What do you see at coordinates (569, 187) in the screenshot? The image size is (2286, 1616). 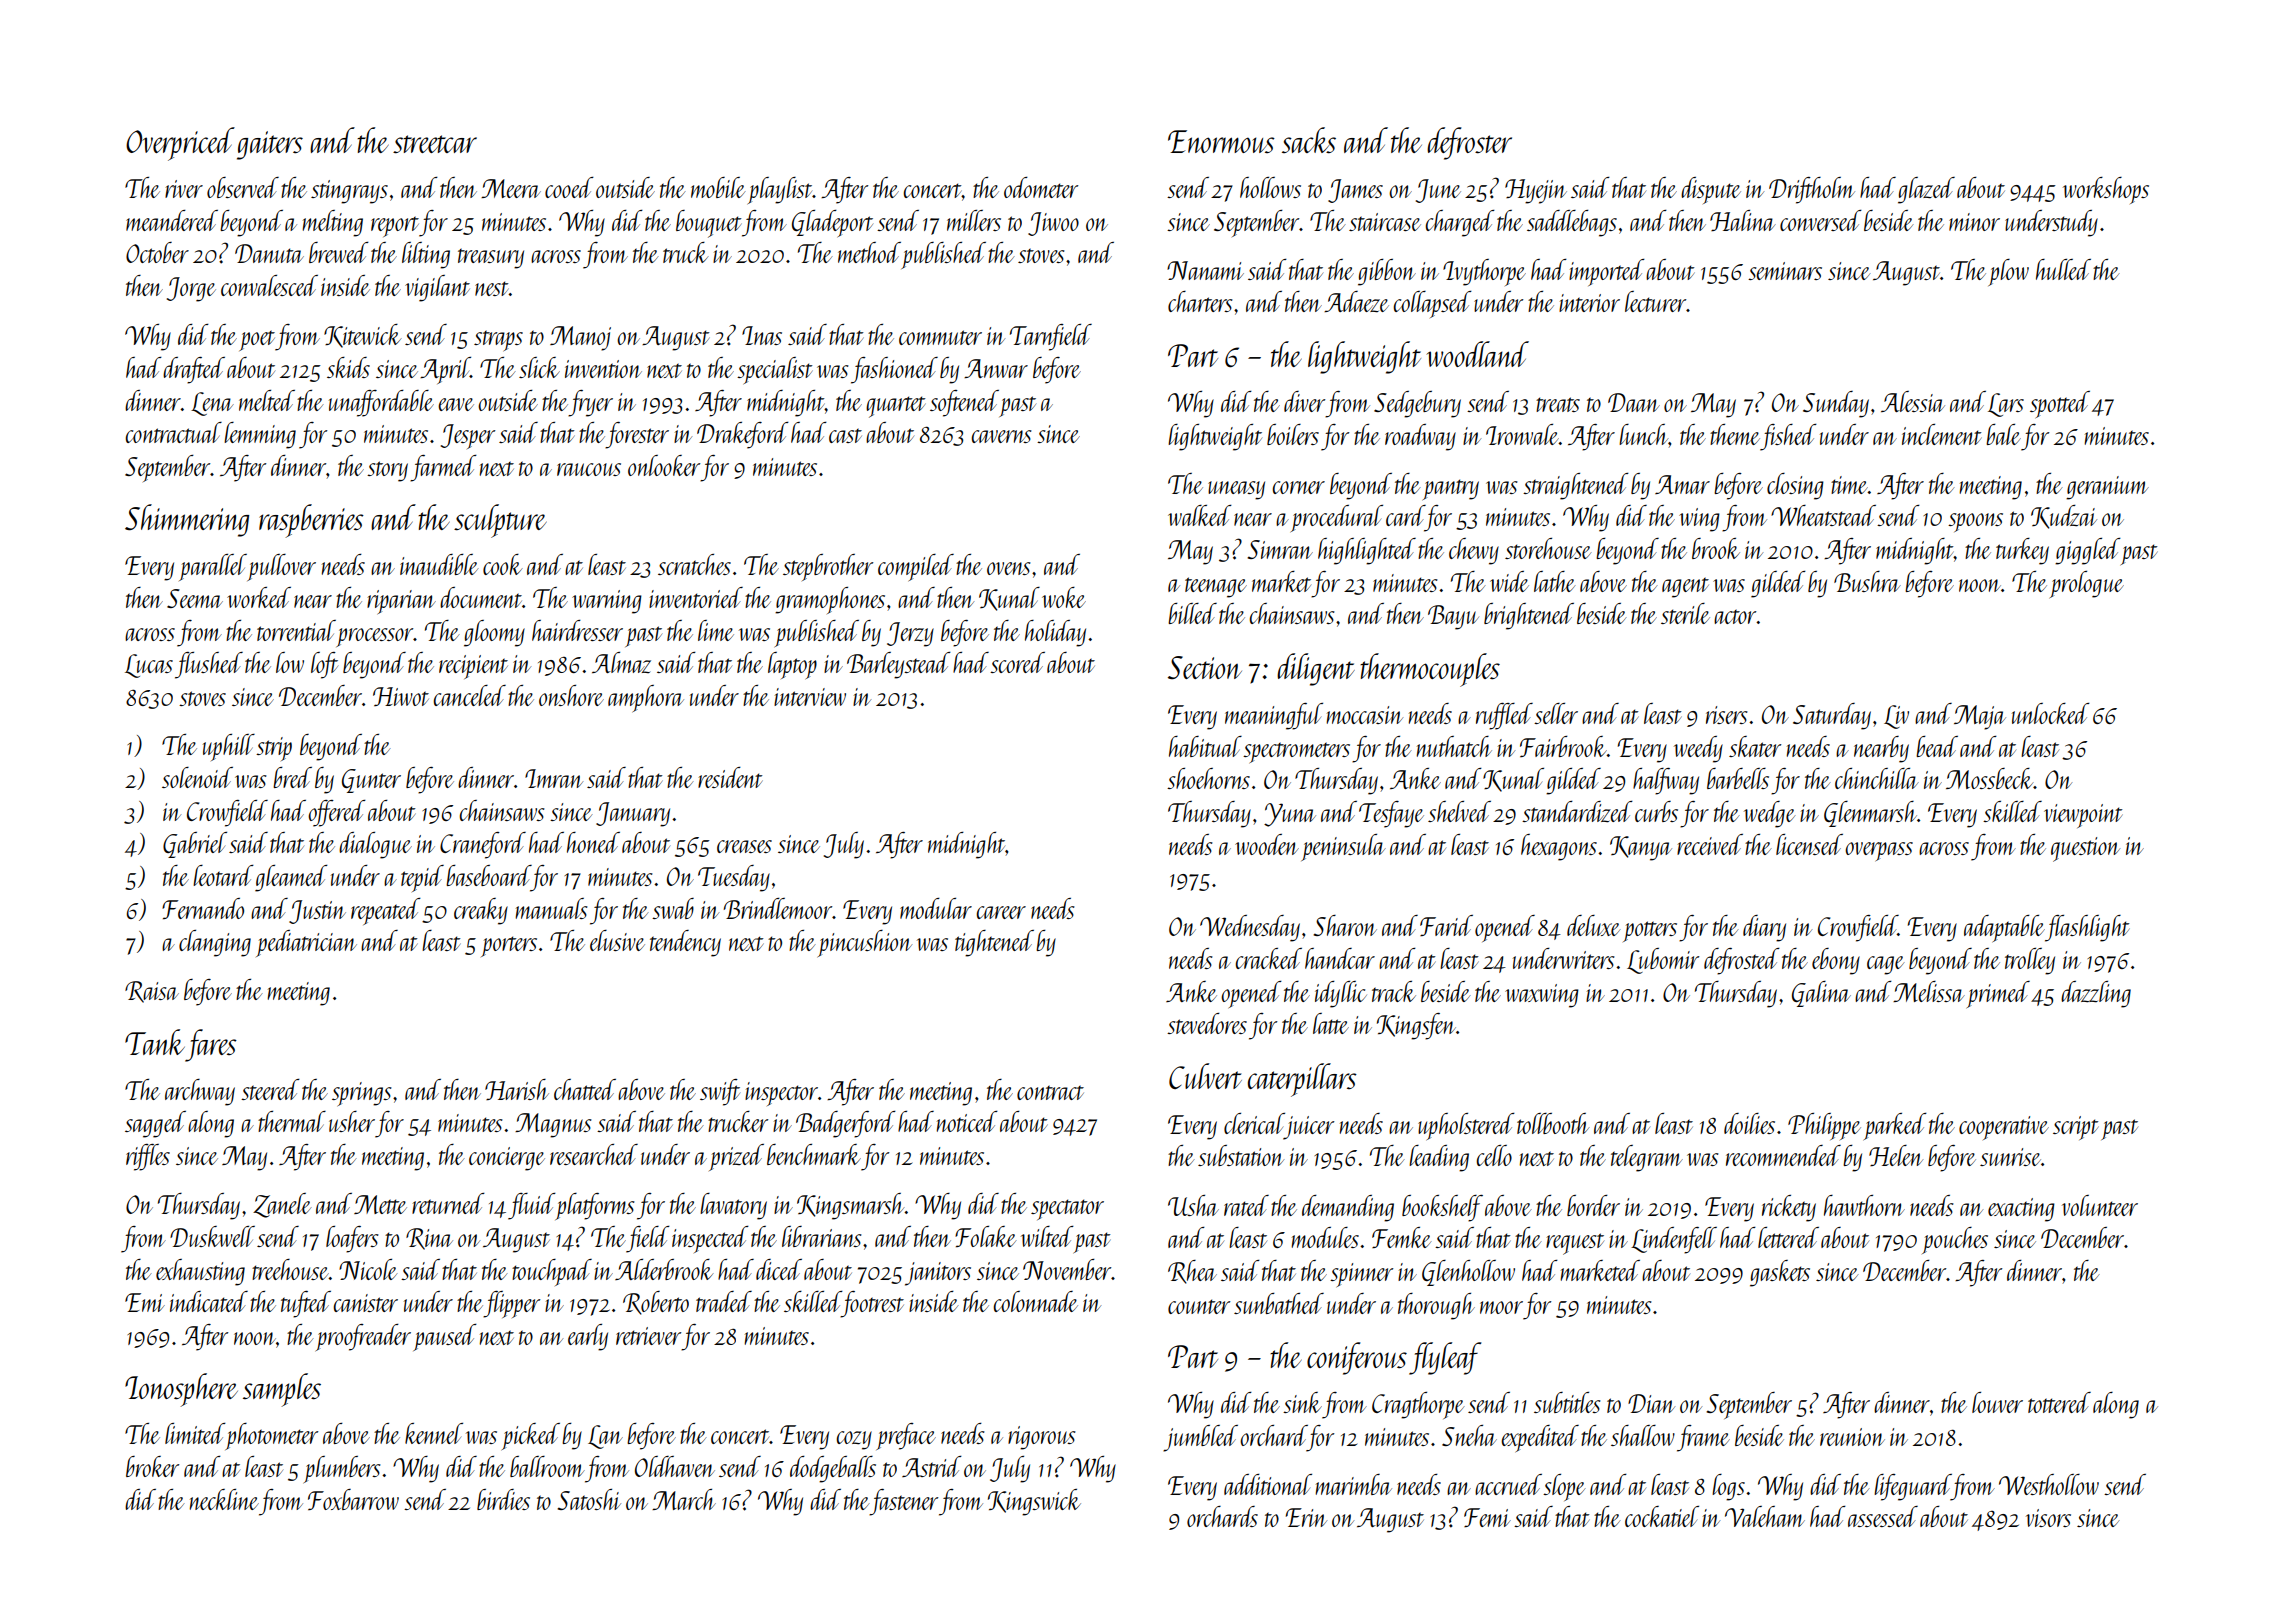 I see `cooed` at bounding box center [569, 187].
